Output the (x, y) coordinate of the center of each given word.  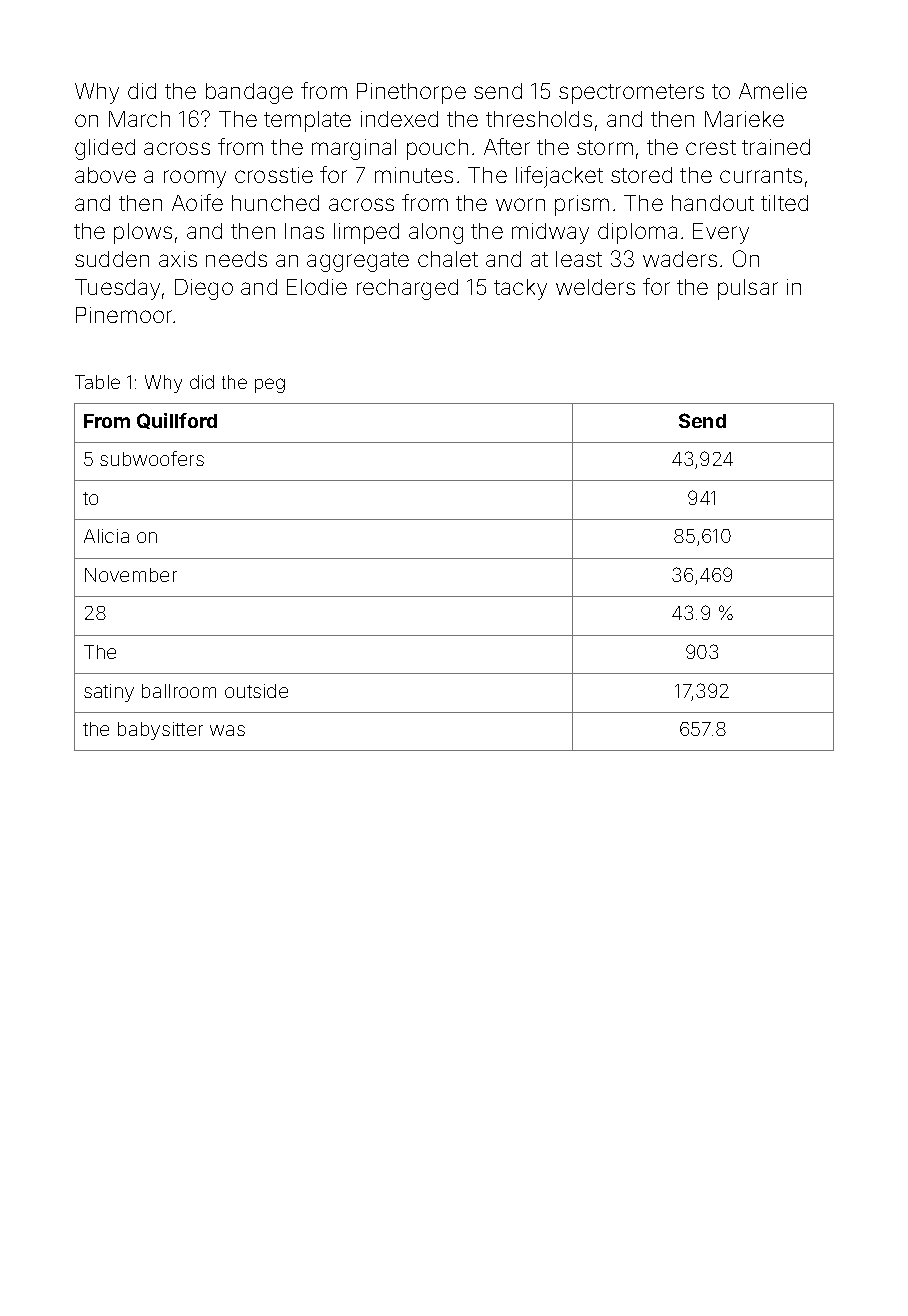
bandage (249, 93)
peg (270, 385)
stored (641, 175)
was (227, 730)
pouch (437, 149)
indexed (399, 119)
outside (256, 691)
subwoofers (152, 458)
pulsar (748, 289)
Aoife (197, 202)
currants (761, 175)
